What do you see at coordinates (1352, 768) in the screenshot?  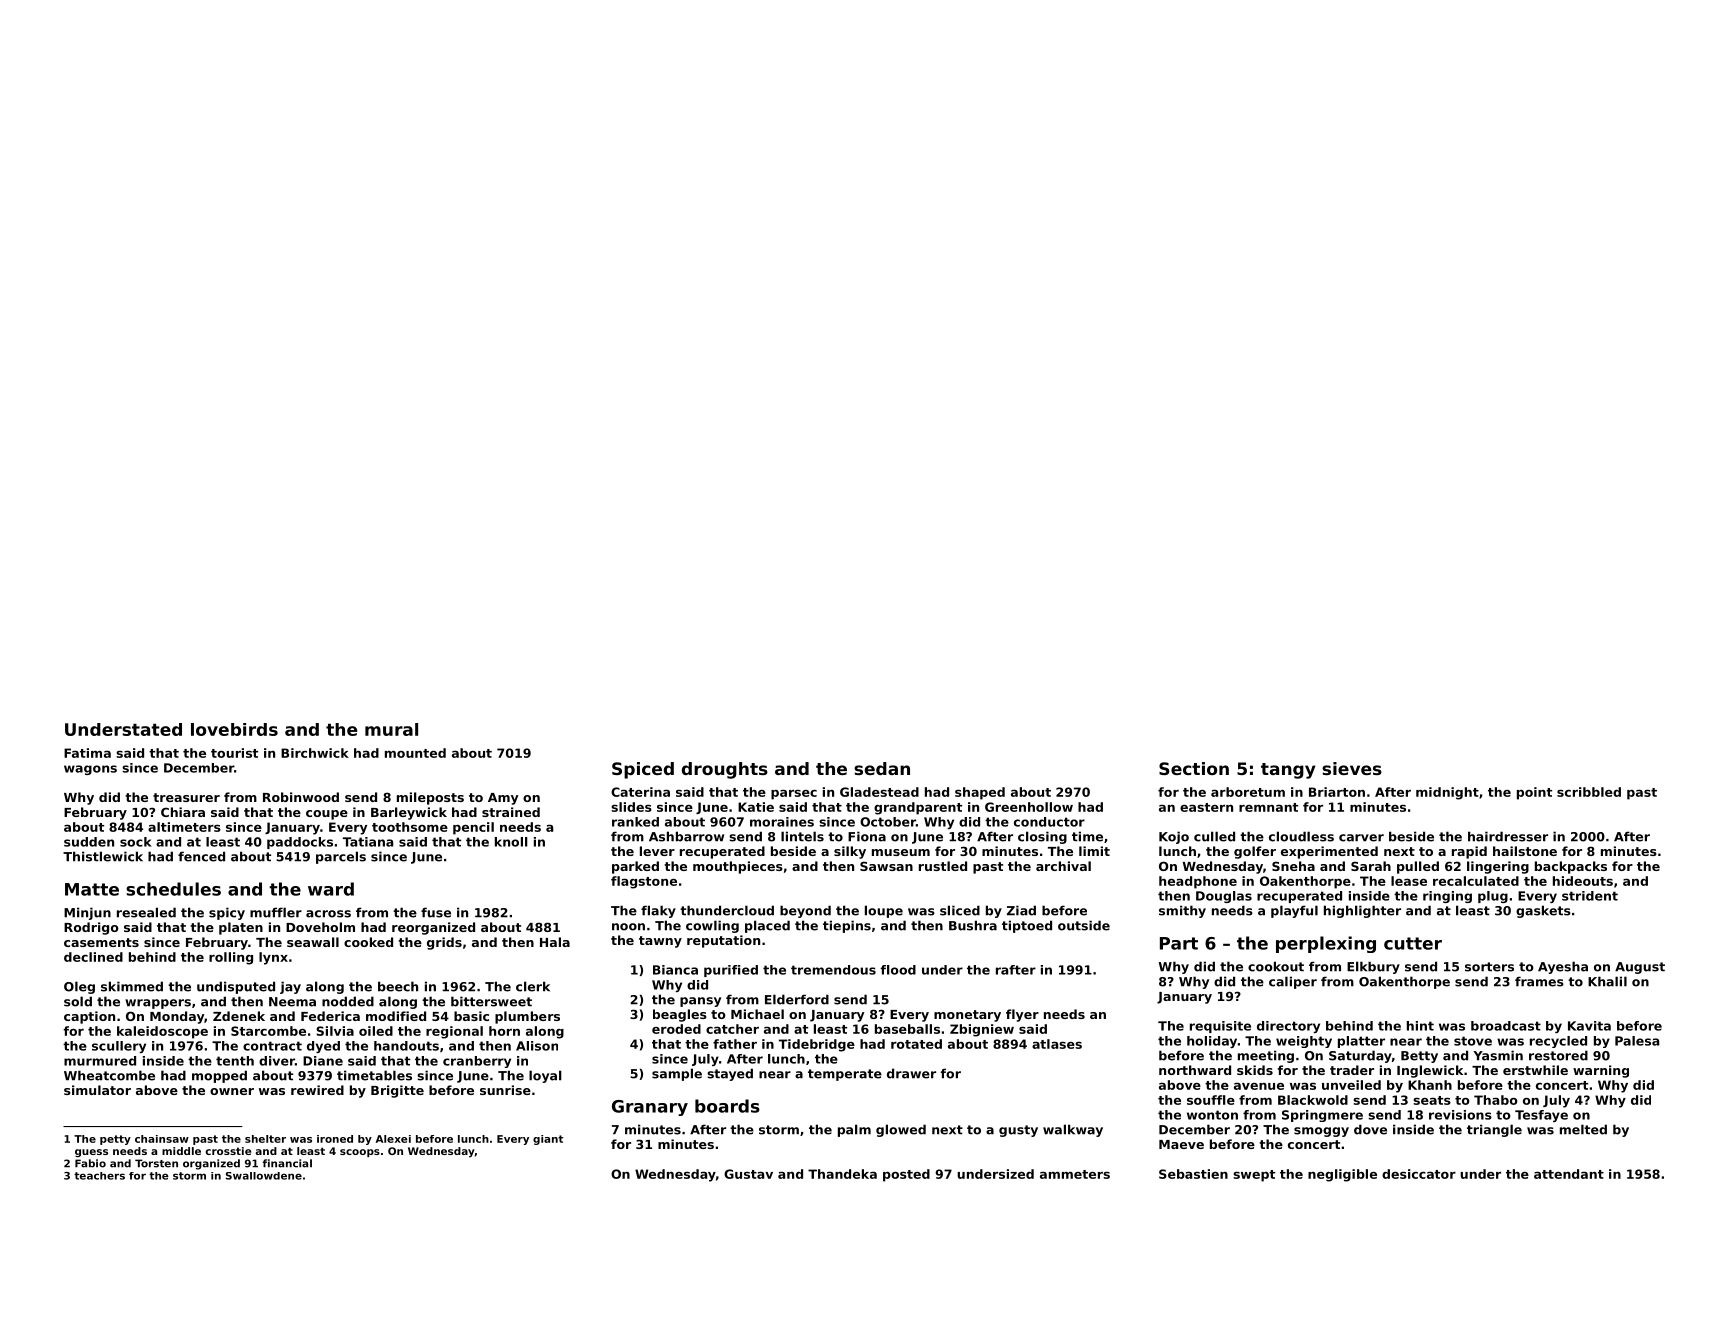 I see `sieves` at bounding box center [1352, 768].
